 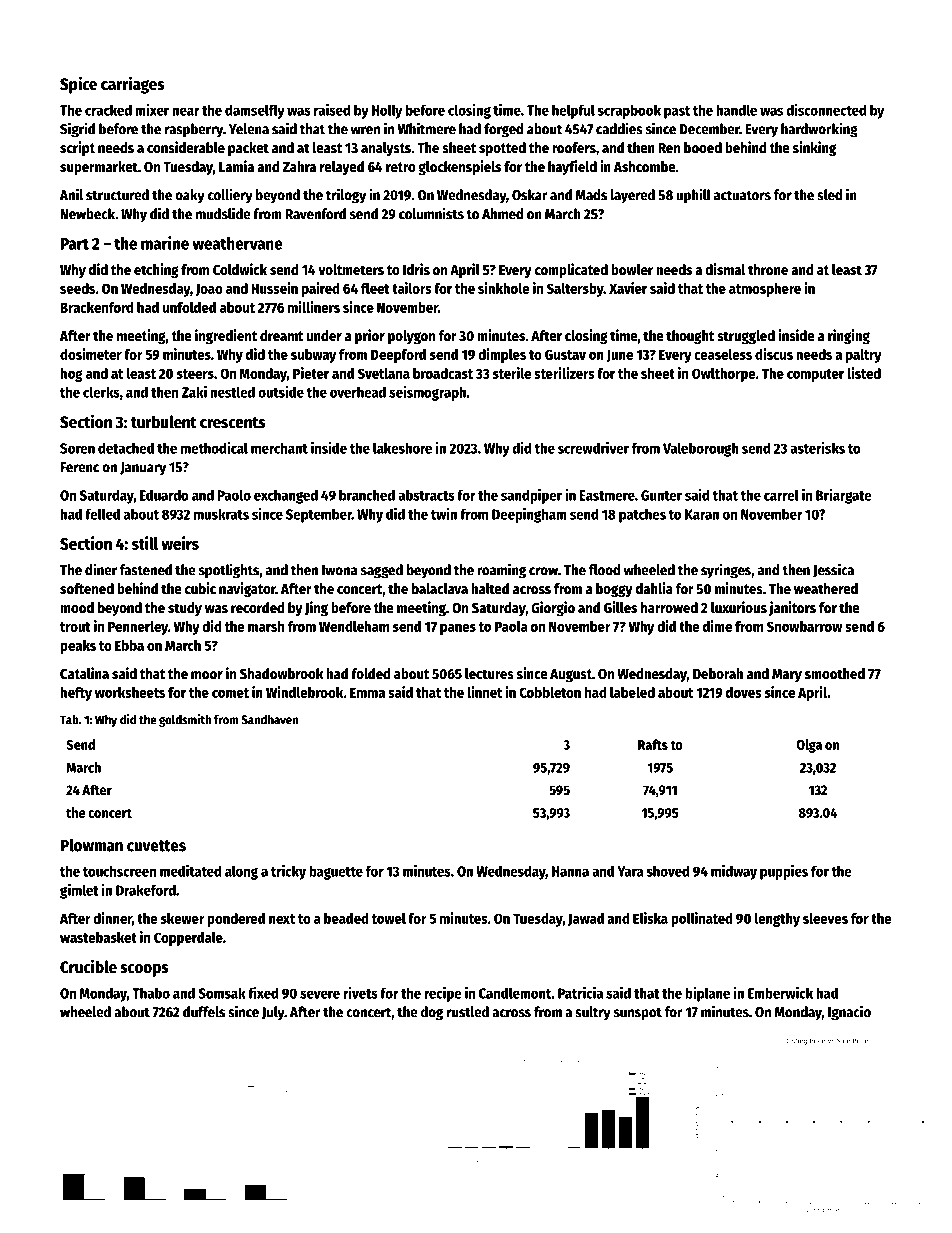 I want to click on script, so click(x=77, y=148).
